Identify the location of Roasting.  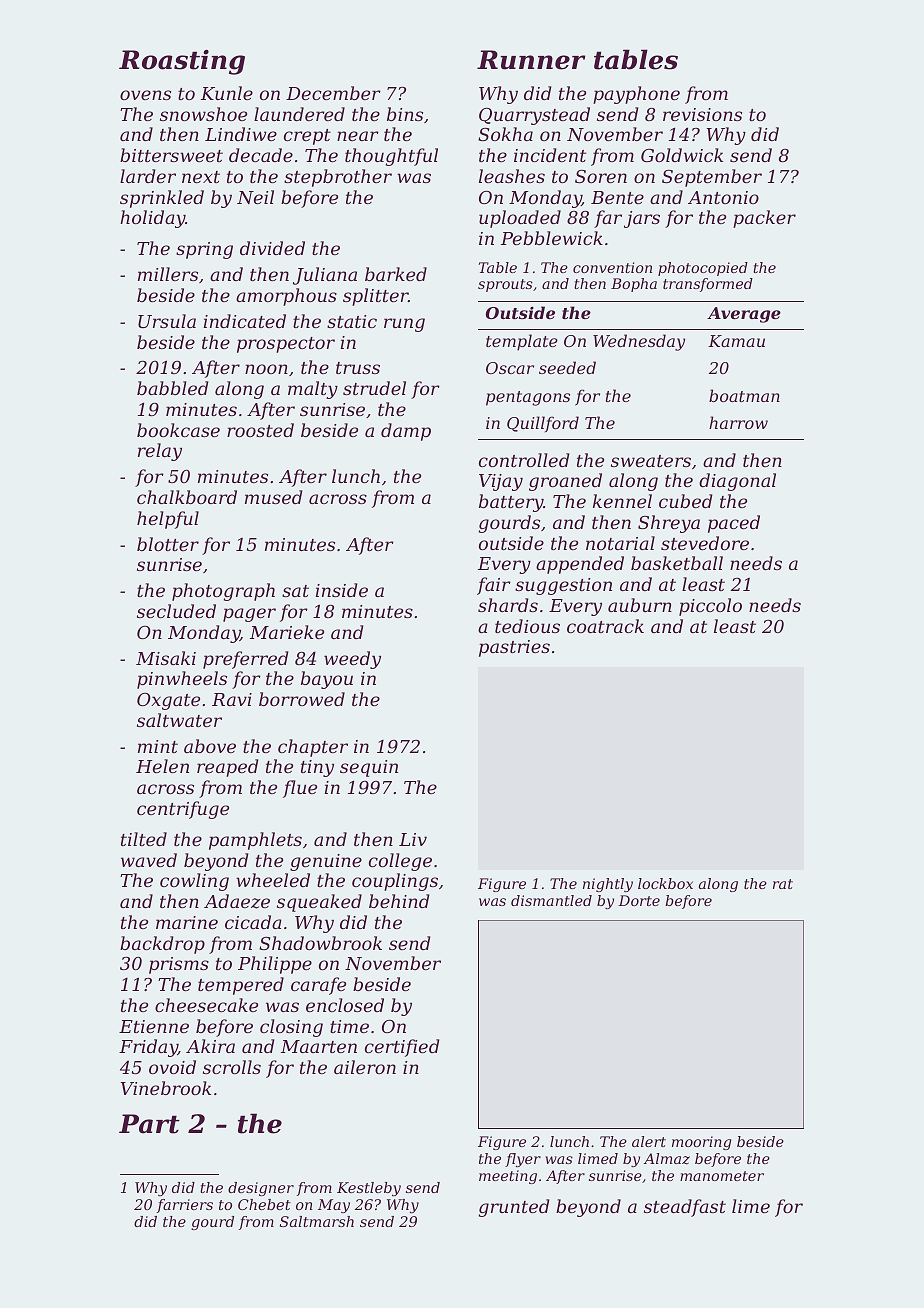
(182, 62).
